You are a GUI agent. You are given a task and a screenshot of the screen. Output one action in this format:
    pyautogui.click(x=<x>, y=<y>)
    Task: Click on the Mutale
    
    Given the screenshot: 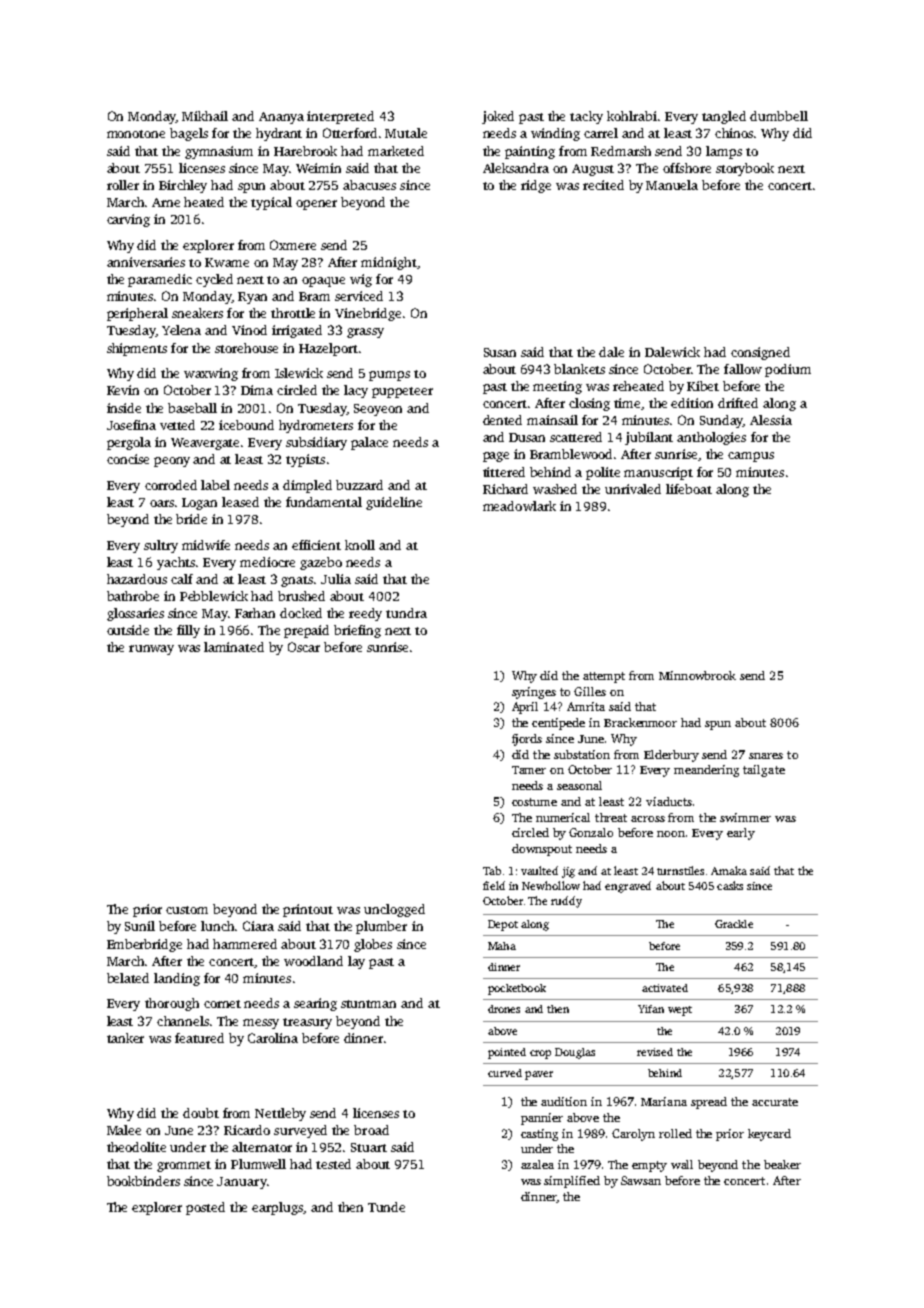 What is the action you would take?
    pyautogui.click(x=406, y=133)
